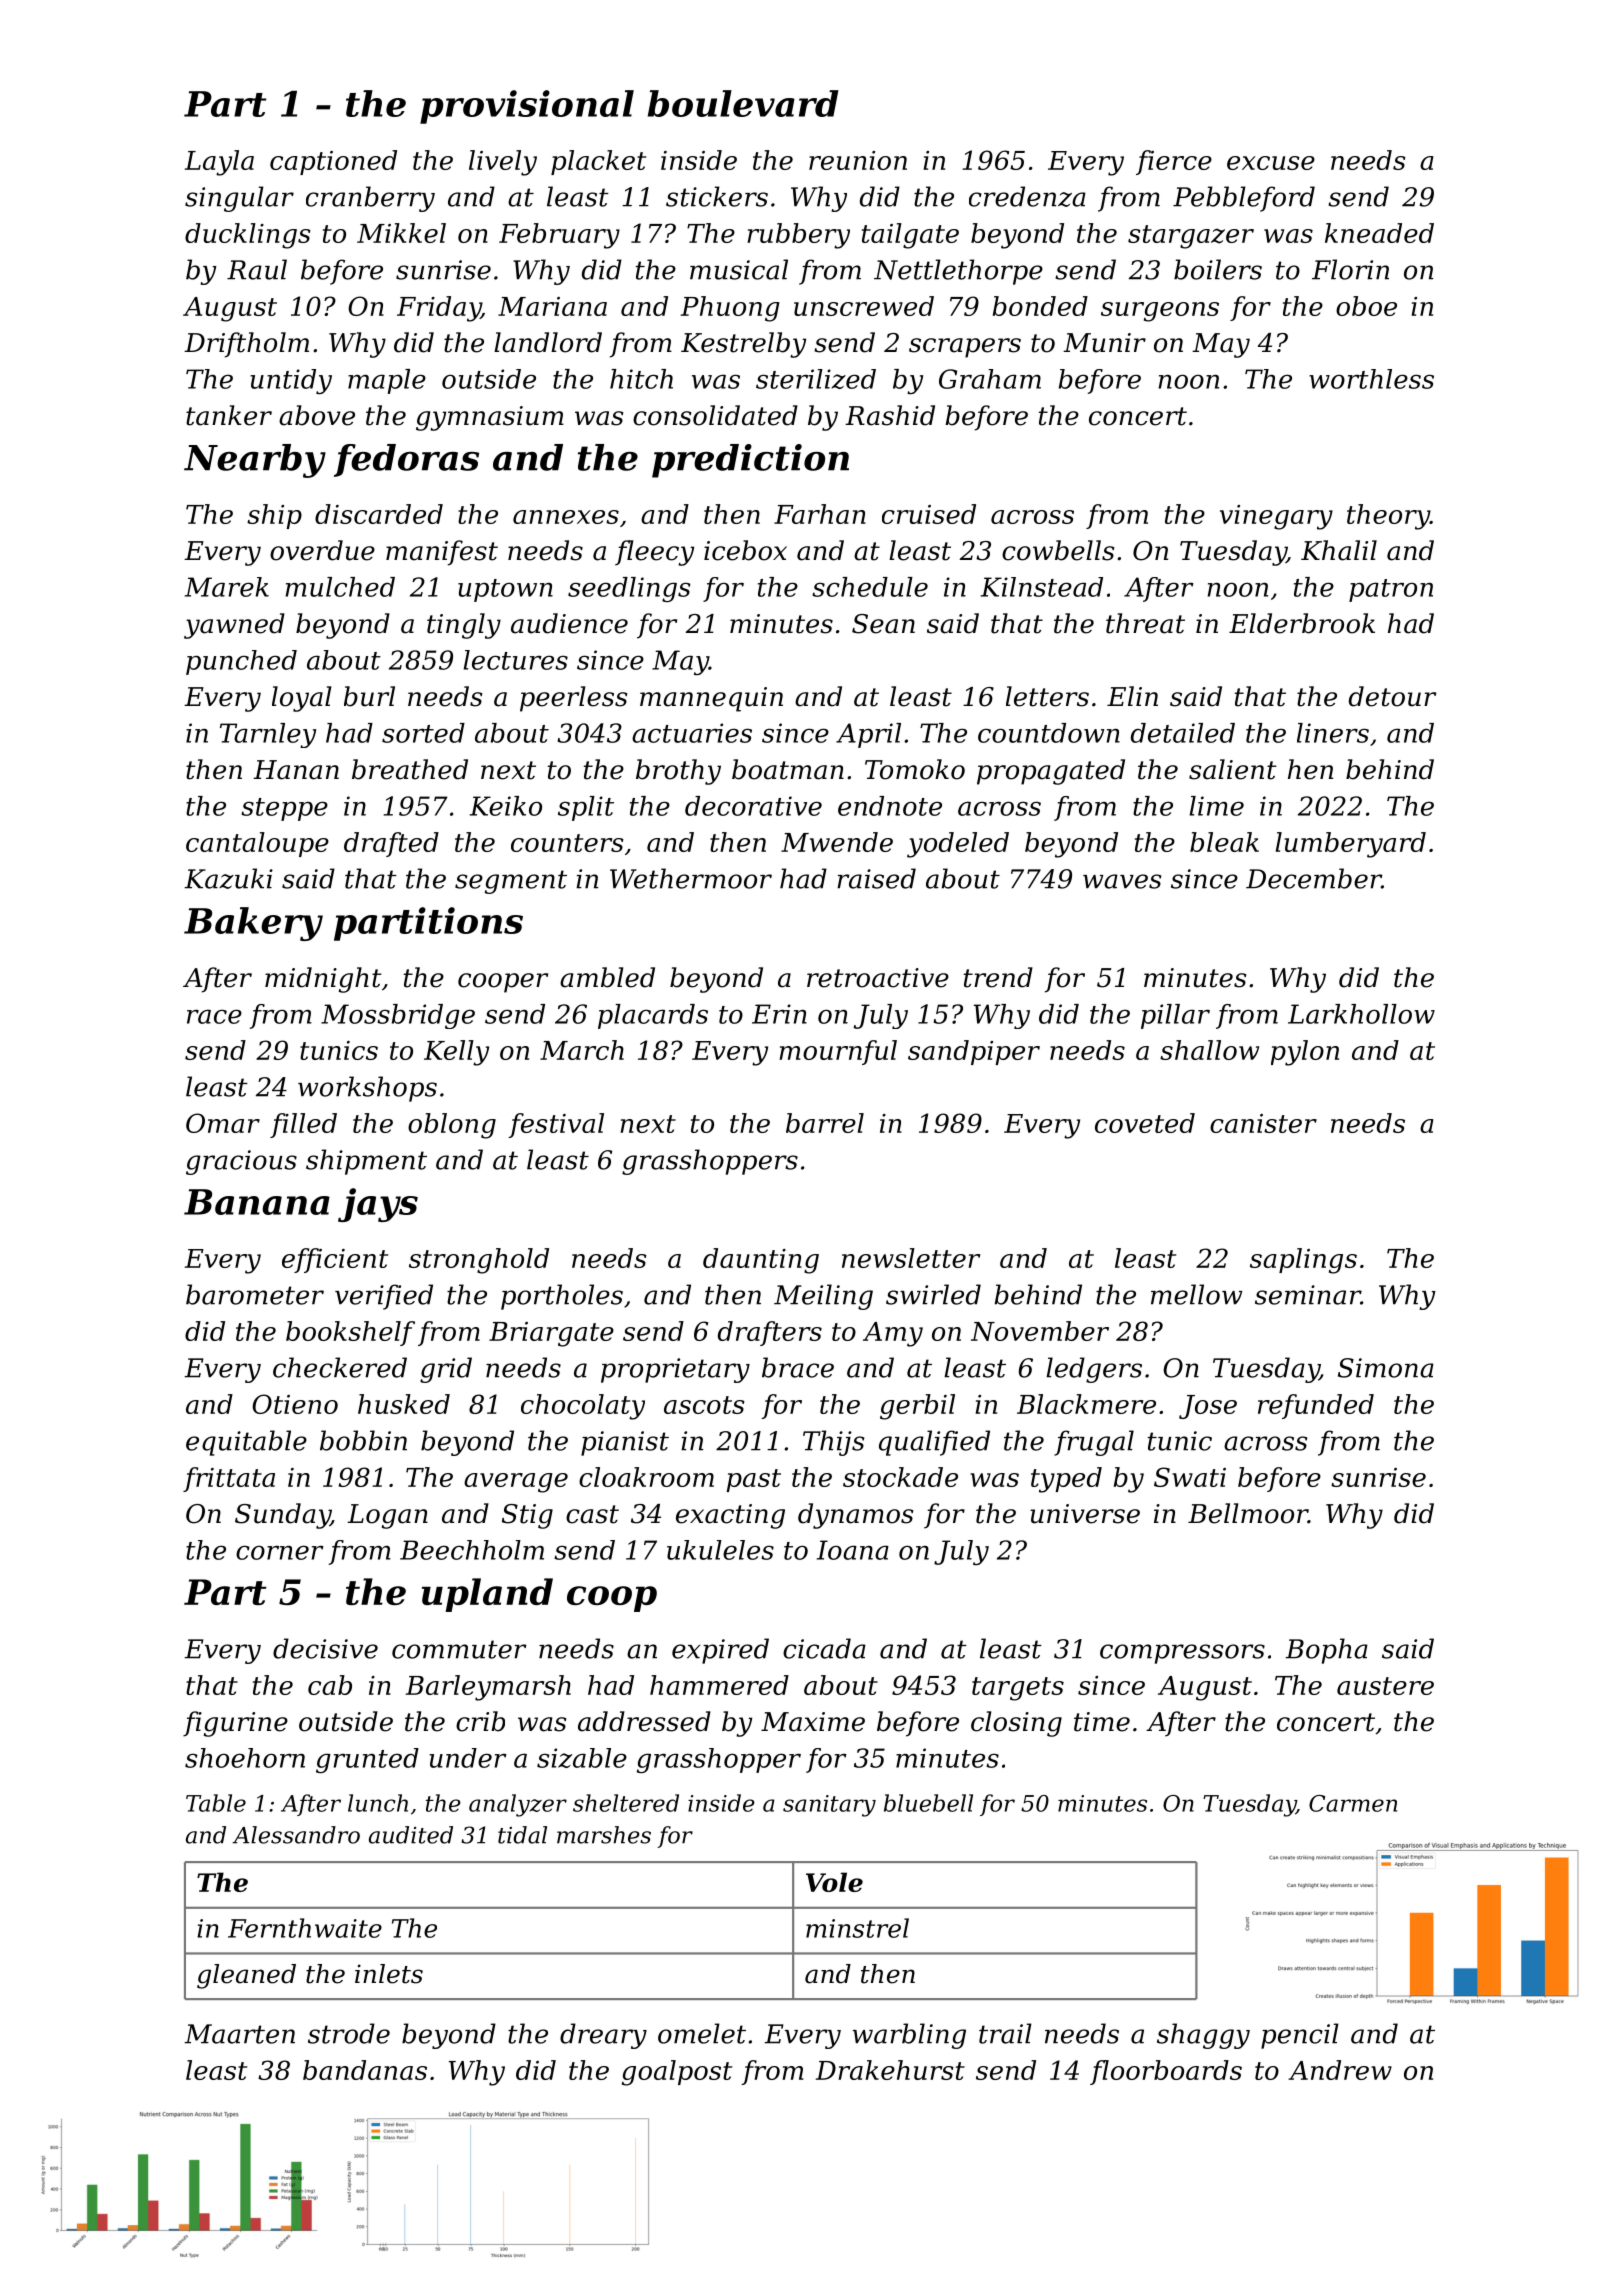 This screenshot has height=2292, width=1620. Describe the element at coordinates (1353, 1803) in the screenshot. I see `Carmen` at that location.
